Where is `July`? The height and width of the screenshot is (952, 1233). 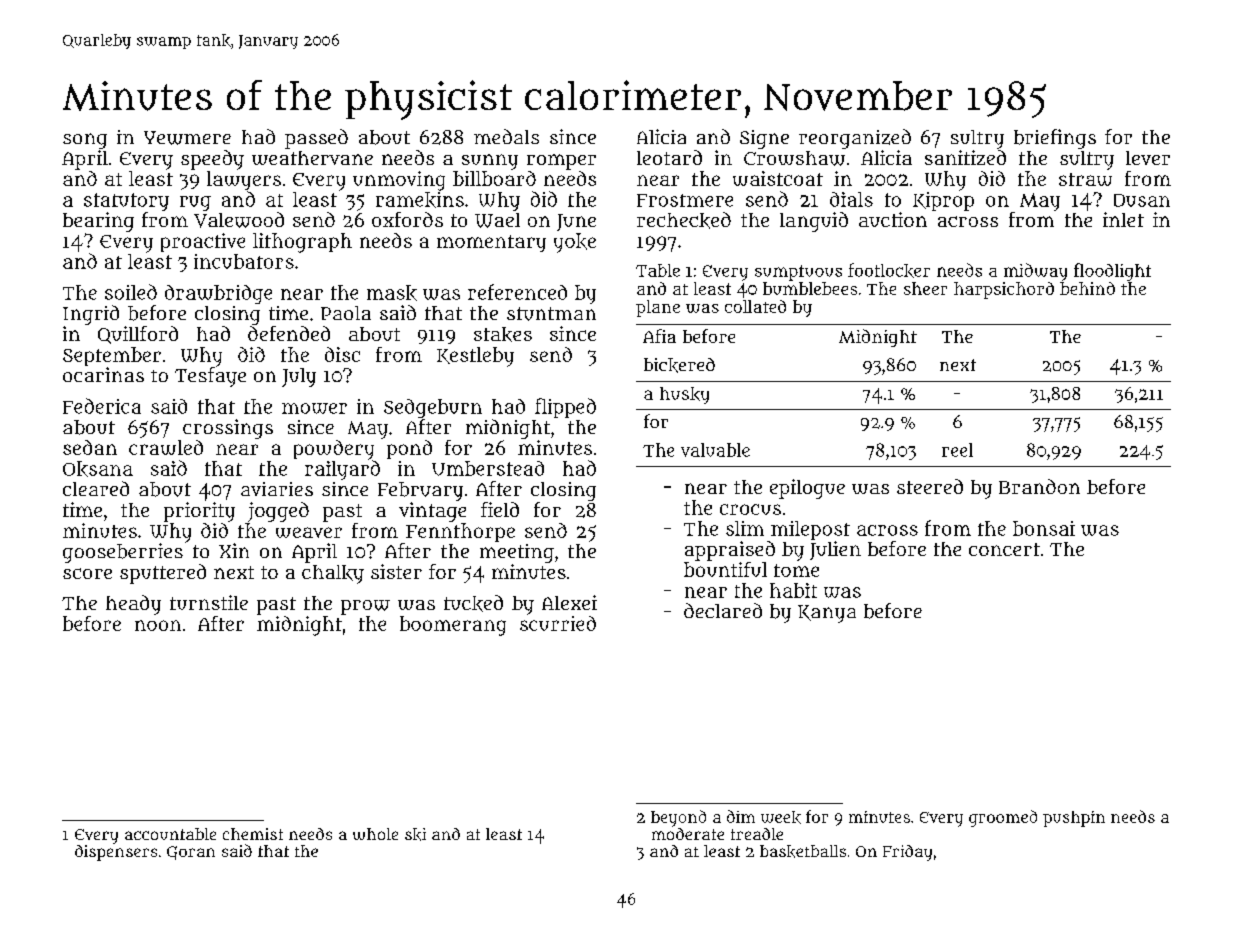
July is located at coordinates (299, 377).
